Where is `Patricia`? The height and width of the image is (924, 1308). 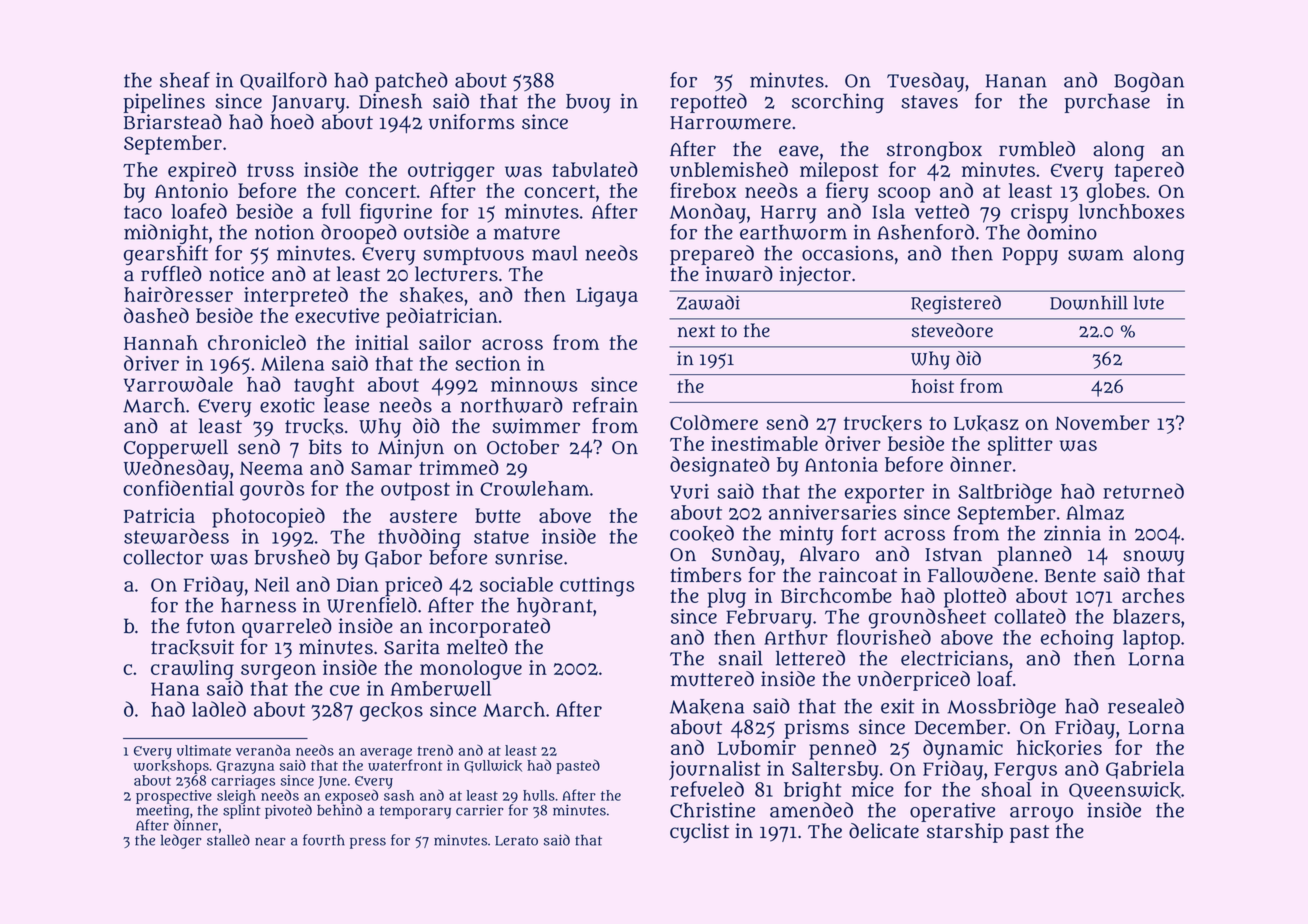 Patricia is located at coordinates (159, 515).
